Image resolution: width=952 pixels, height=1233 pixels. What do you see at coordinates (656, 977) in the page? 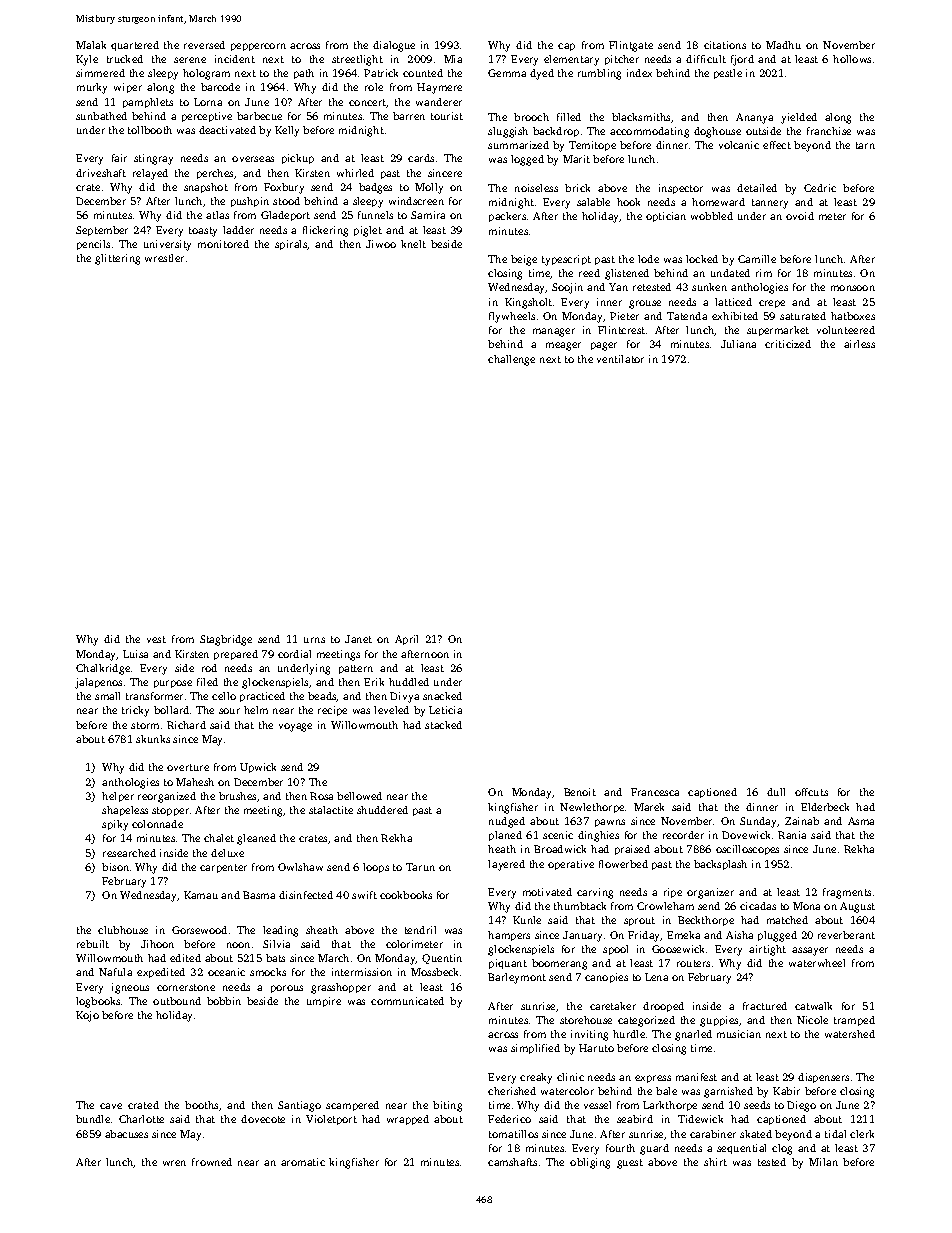
I see `Lena` at bounding box center [656, 977].
